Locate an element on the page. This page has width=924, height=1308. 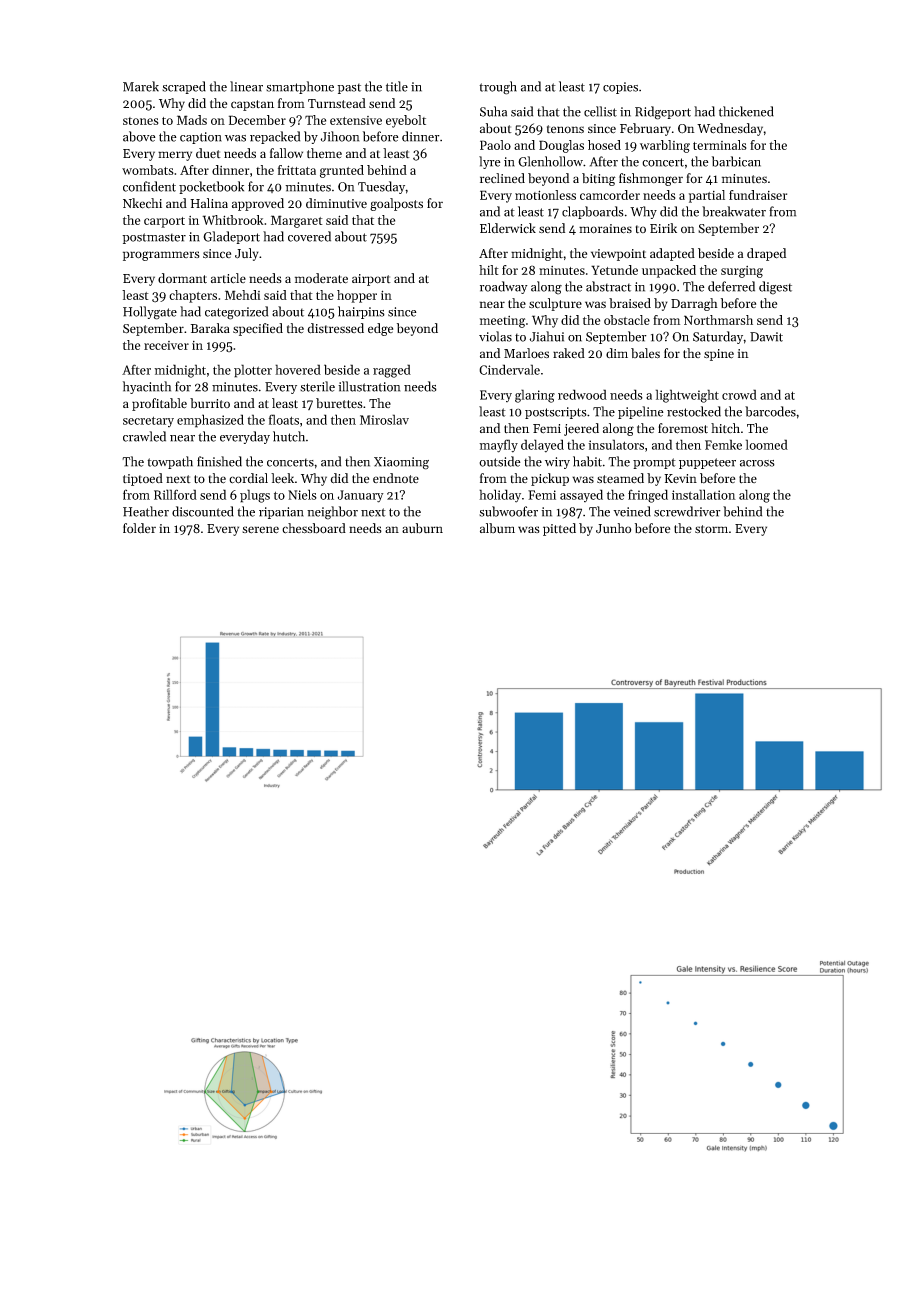
Jiahui is located at coordinates (546, 336).
